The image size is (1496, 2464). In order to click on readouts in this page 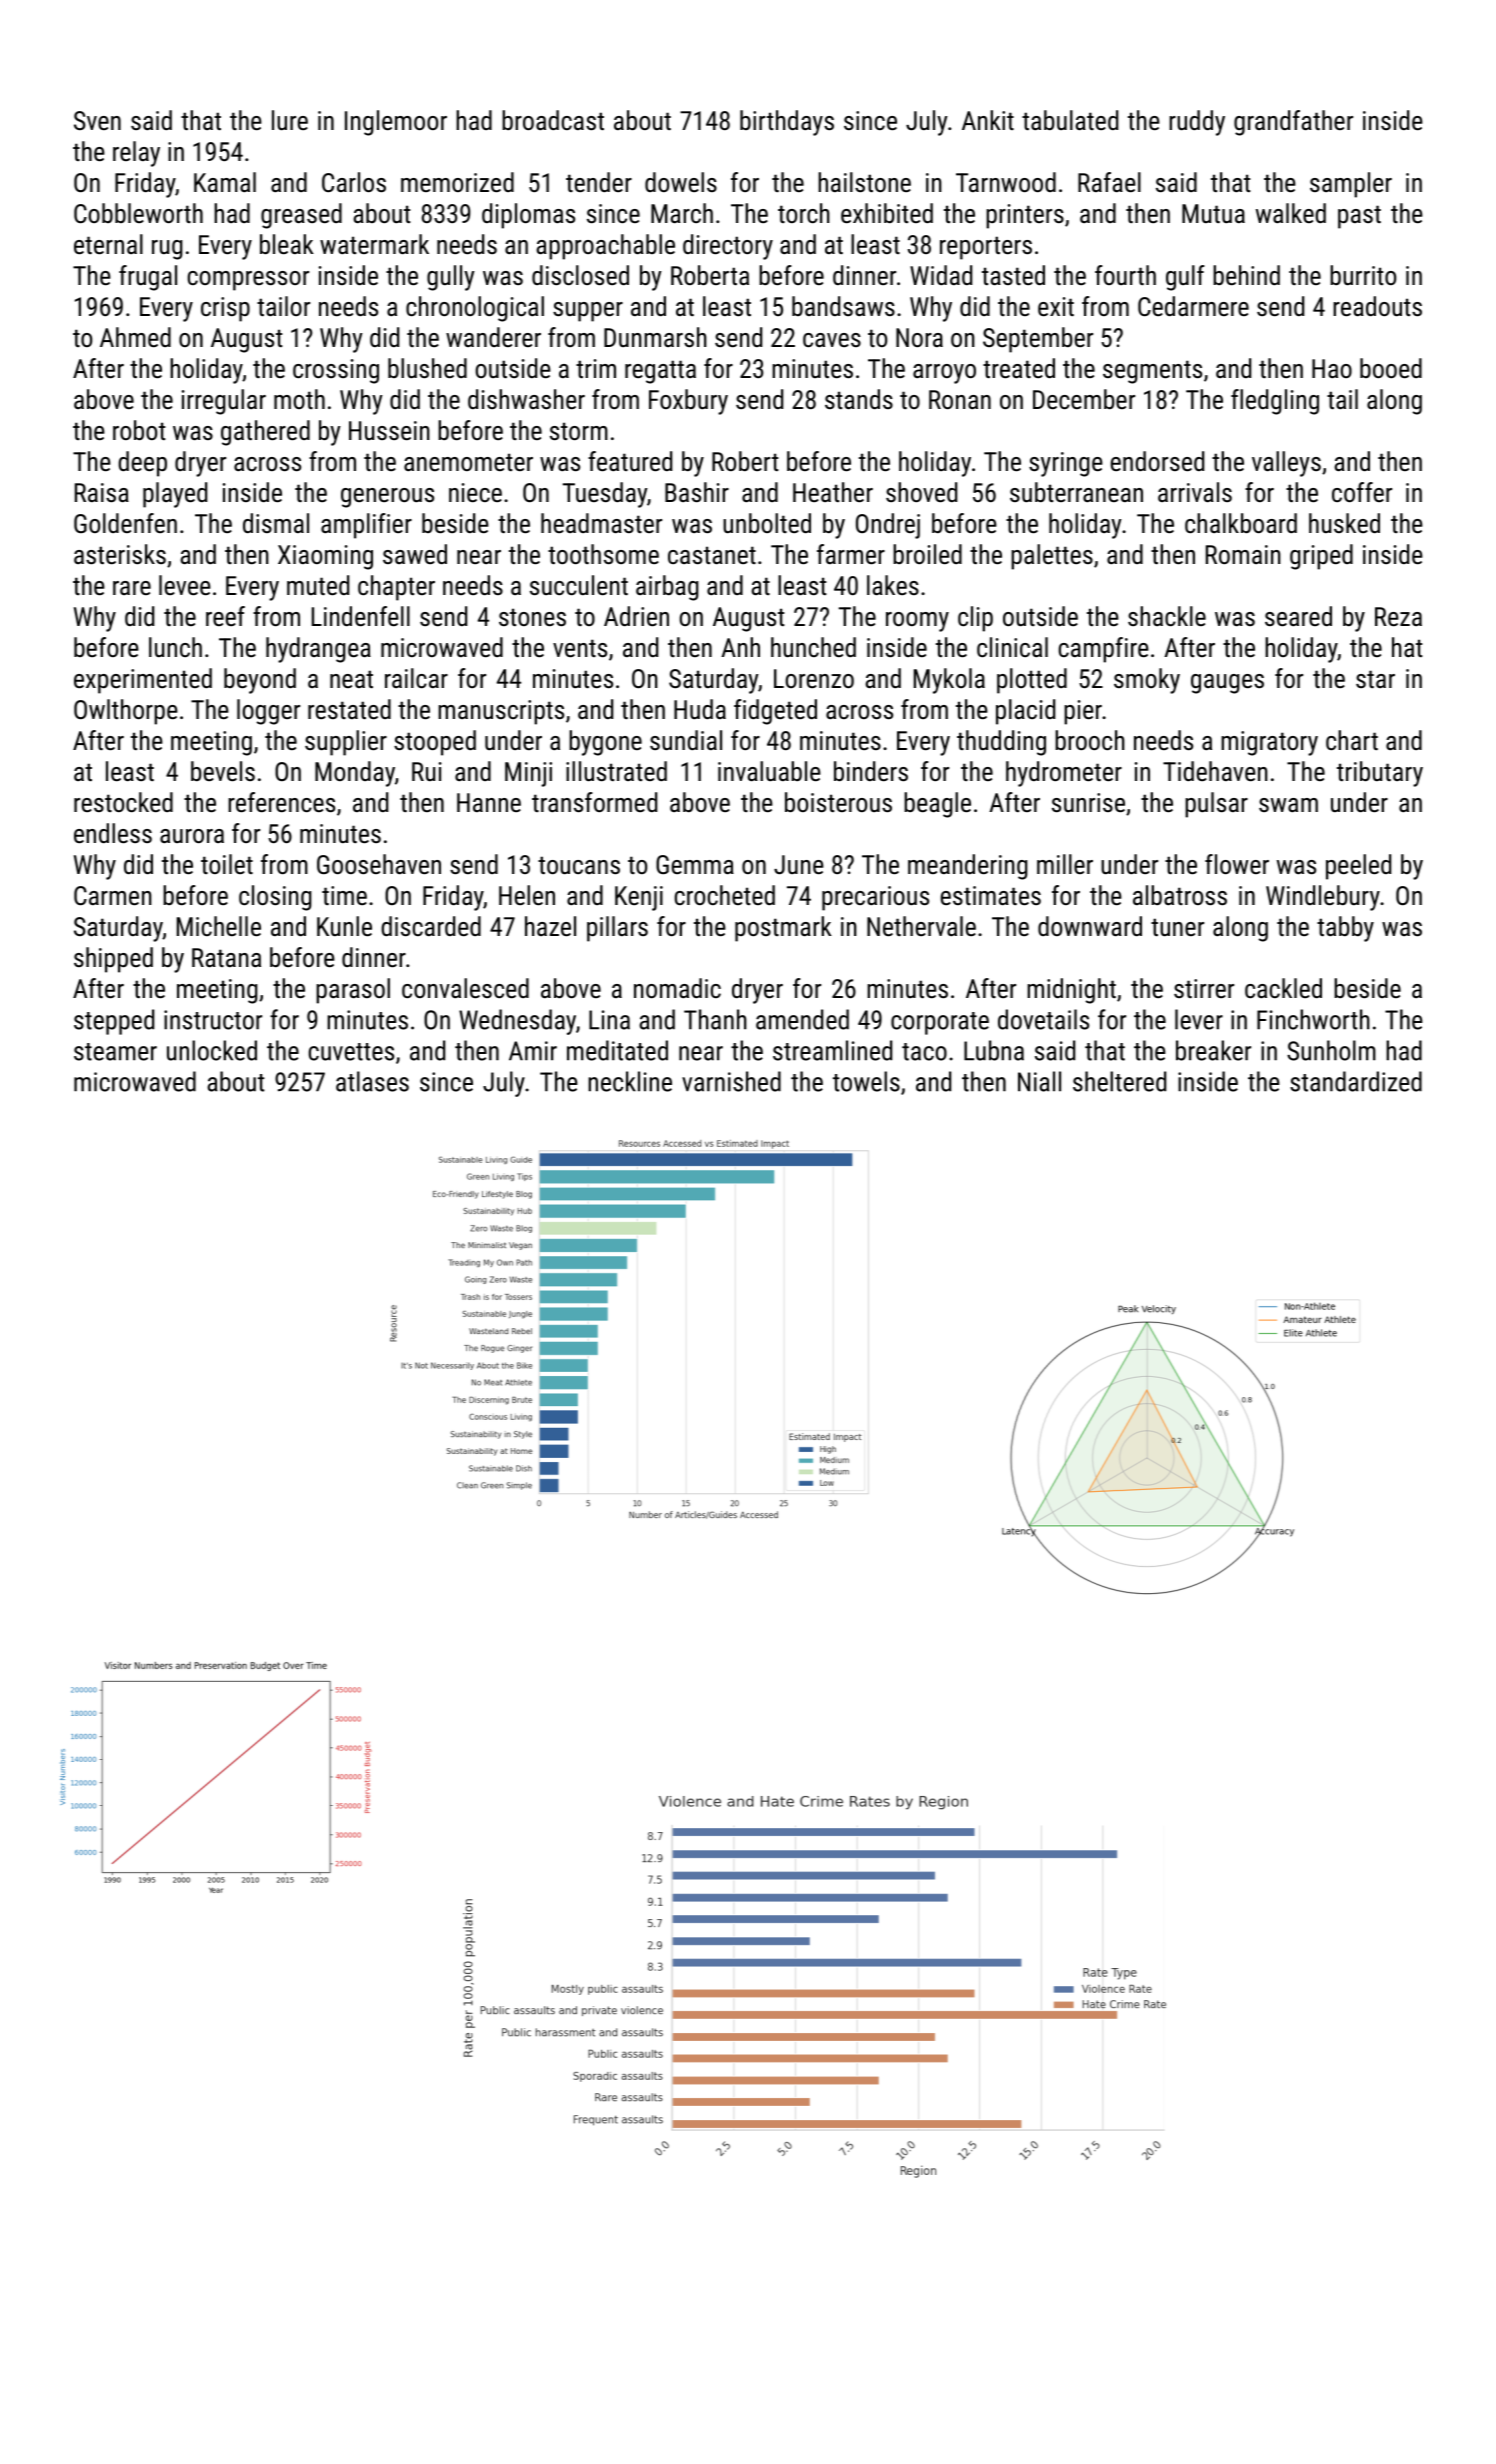, I will do `click(1377, 306)`.
